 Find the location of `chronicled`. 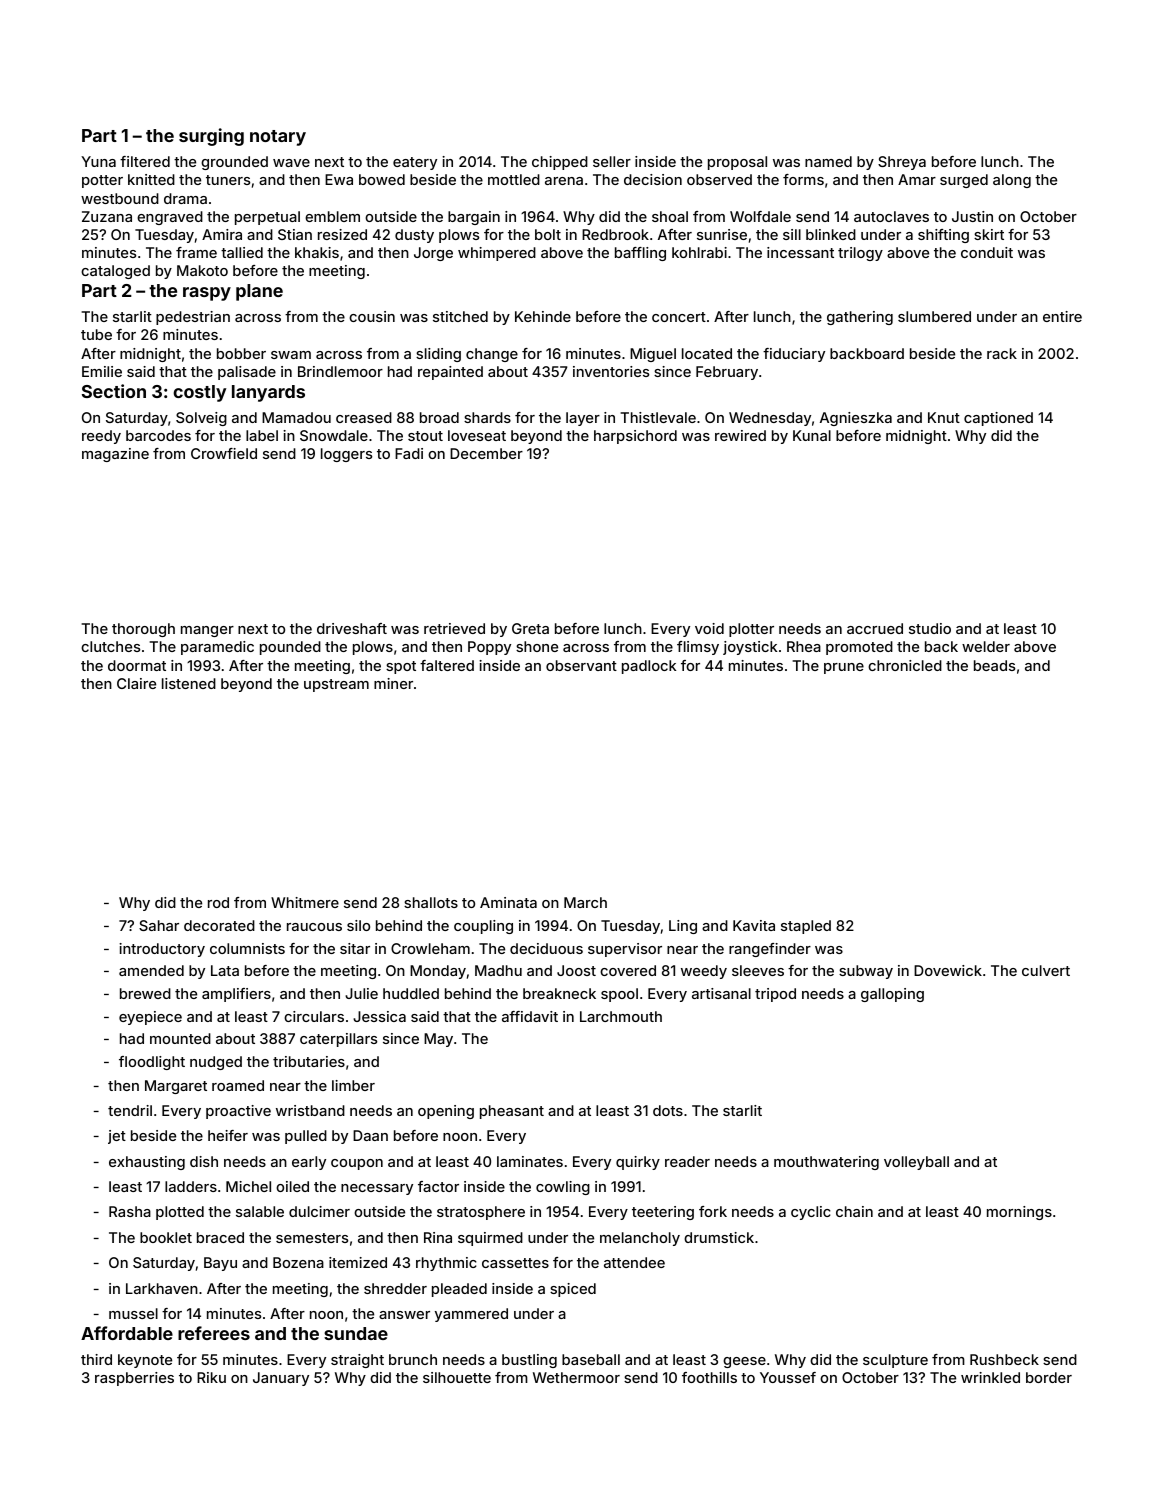

chronicled is located at coordinates (905, 665).
